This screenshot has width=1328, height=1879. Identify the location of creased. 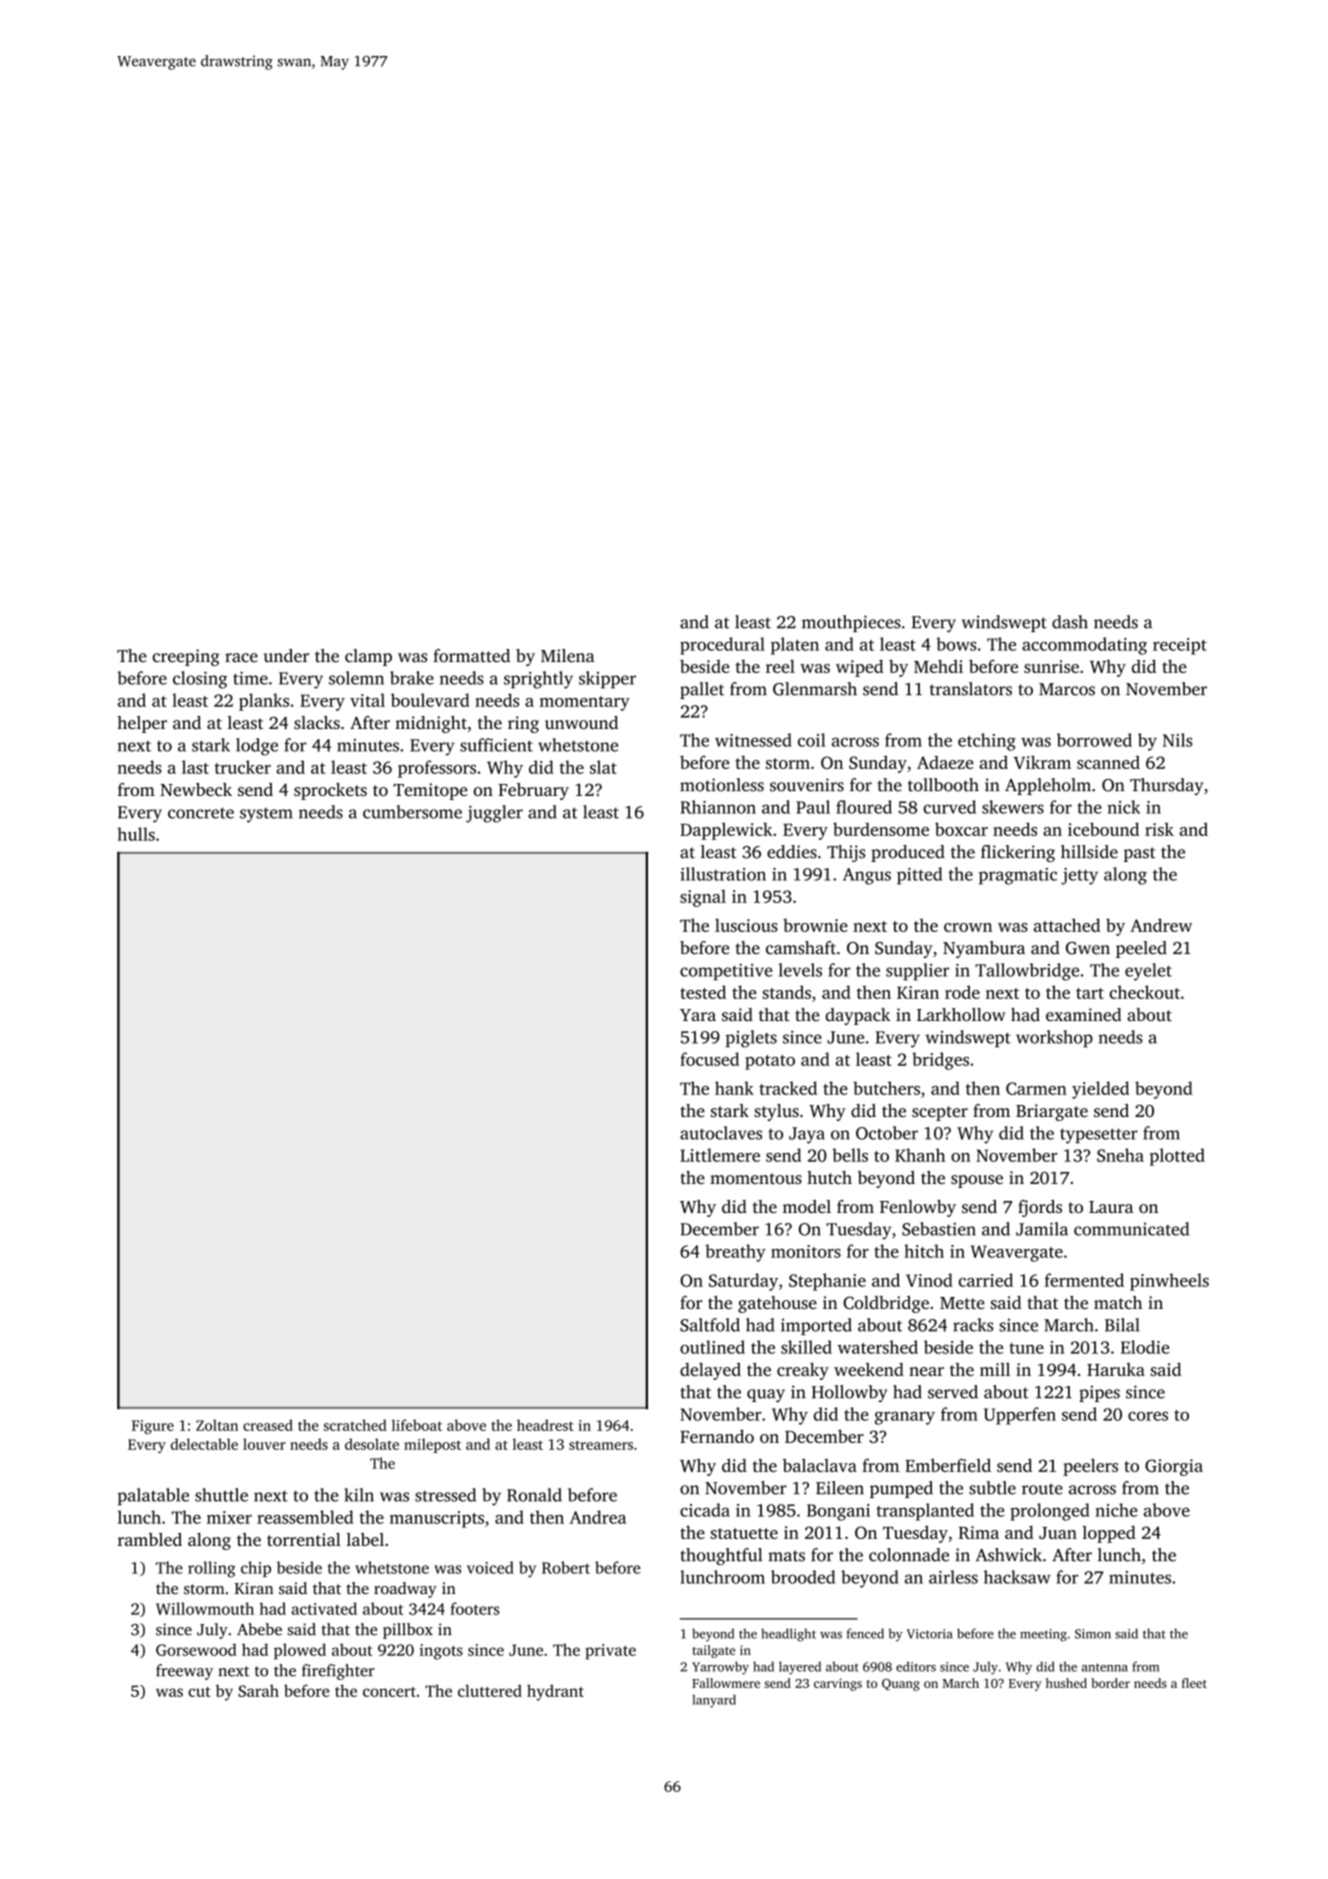
(268, 1425).
